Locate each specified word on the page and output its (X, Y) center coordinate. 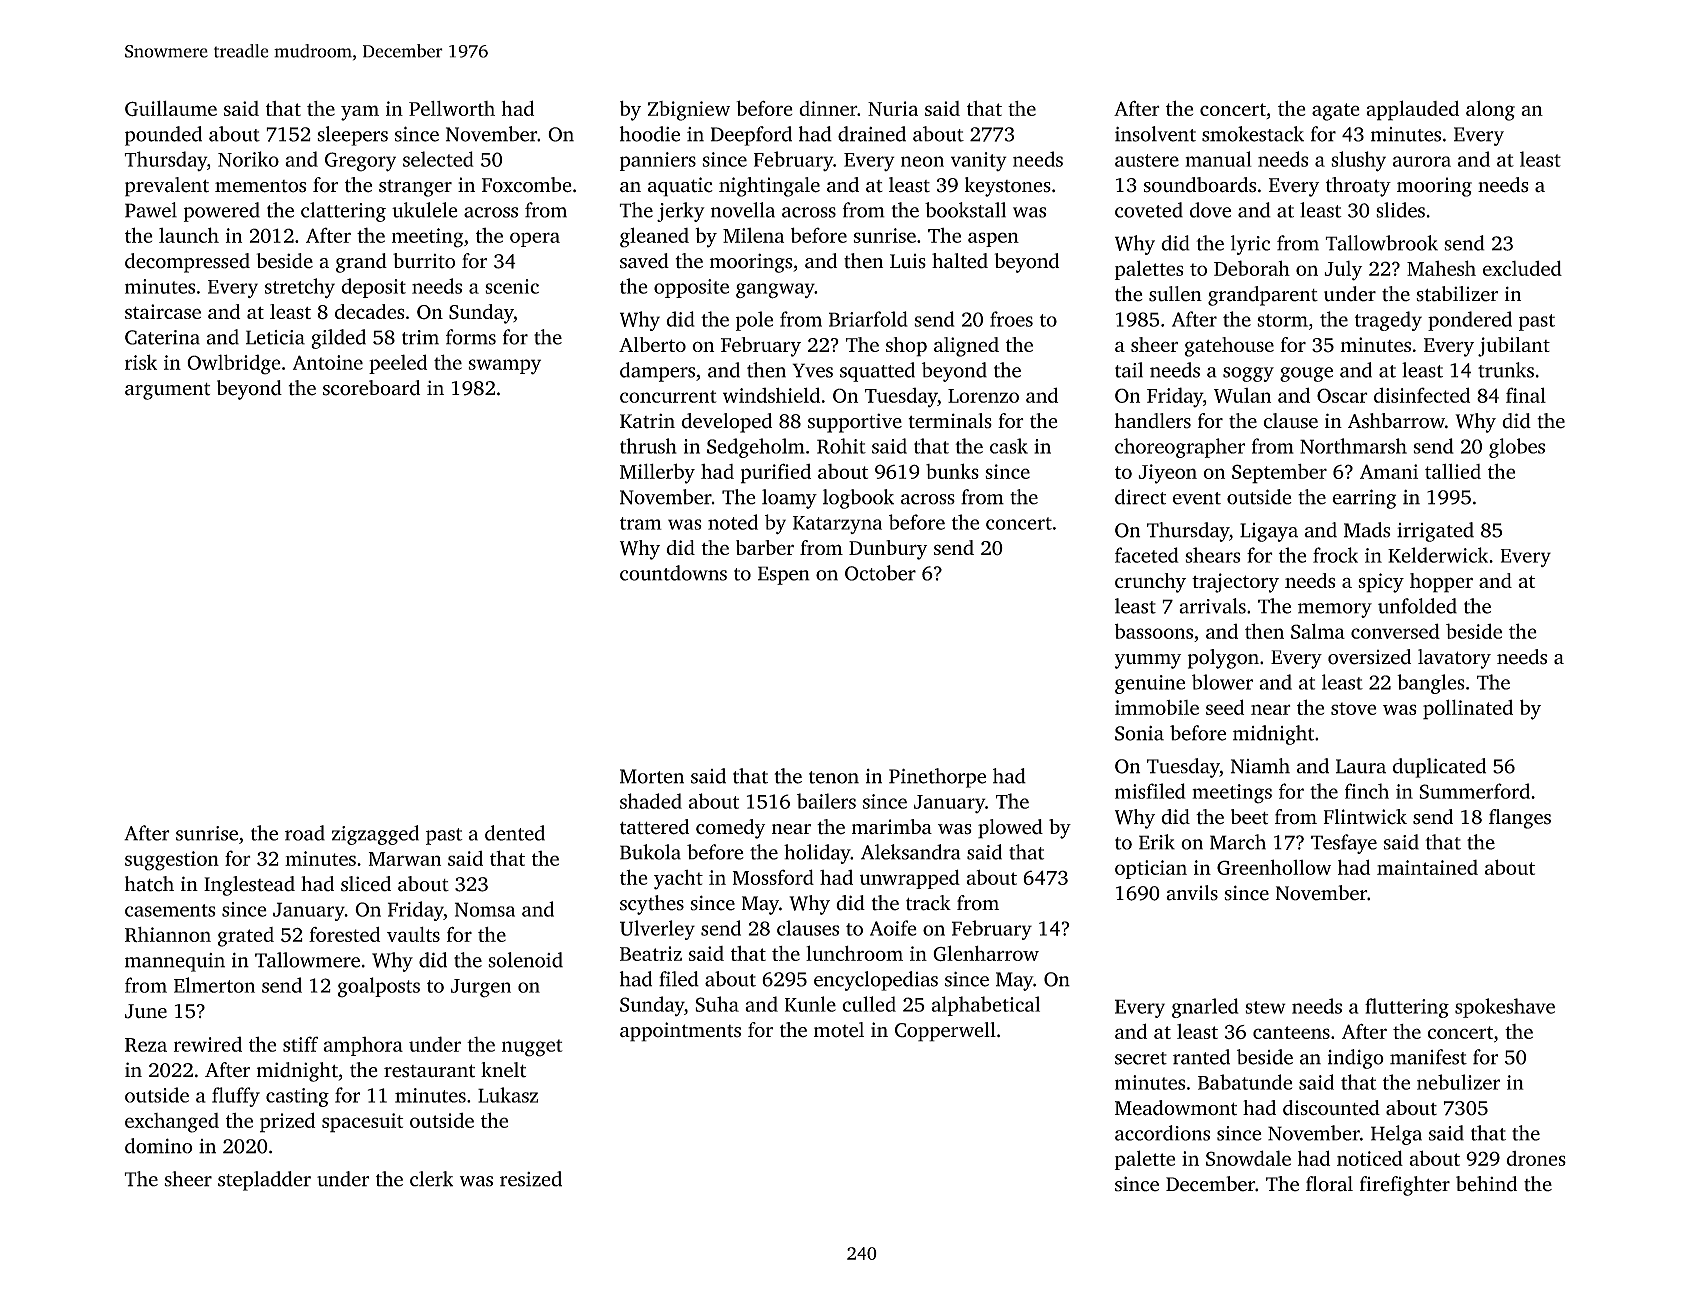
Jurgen (481, 988)
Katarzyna (837, 525)
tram (641, 523)
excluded (1522, 268)
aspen (993, 239)
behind (1486, 1184)
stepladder (264, 1181)
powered (222, 212)
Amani (1389, 471)
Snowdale (1248, 1158)
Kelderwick (1438, 555)
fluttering (1407, 1008)
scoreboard (371, 388)
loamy (789, 499)
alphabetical (985, 1006)
